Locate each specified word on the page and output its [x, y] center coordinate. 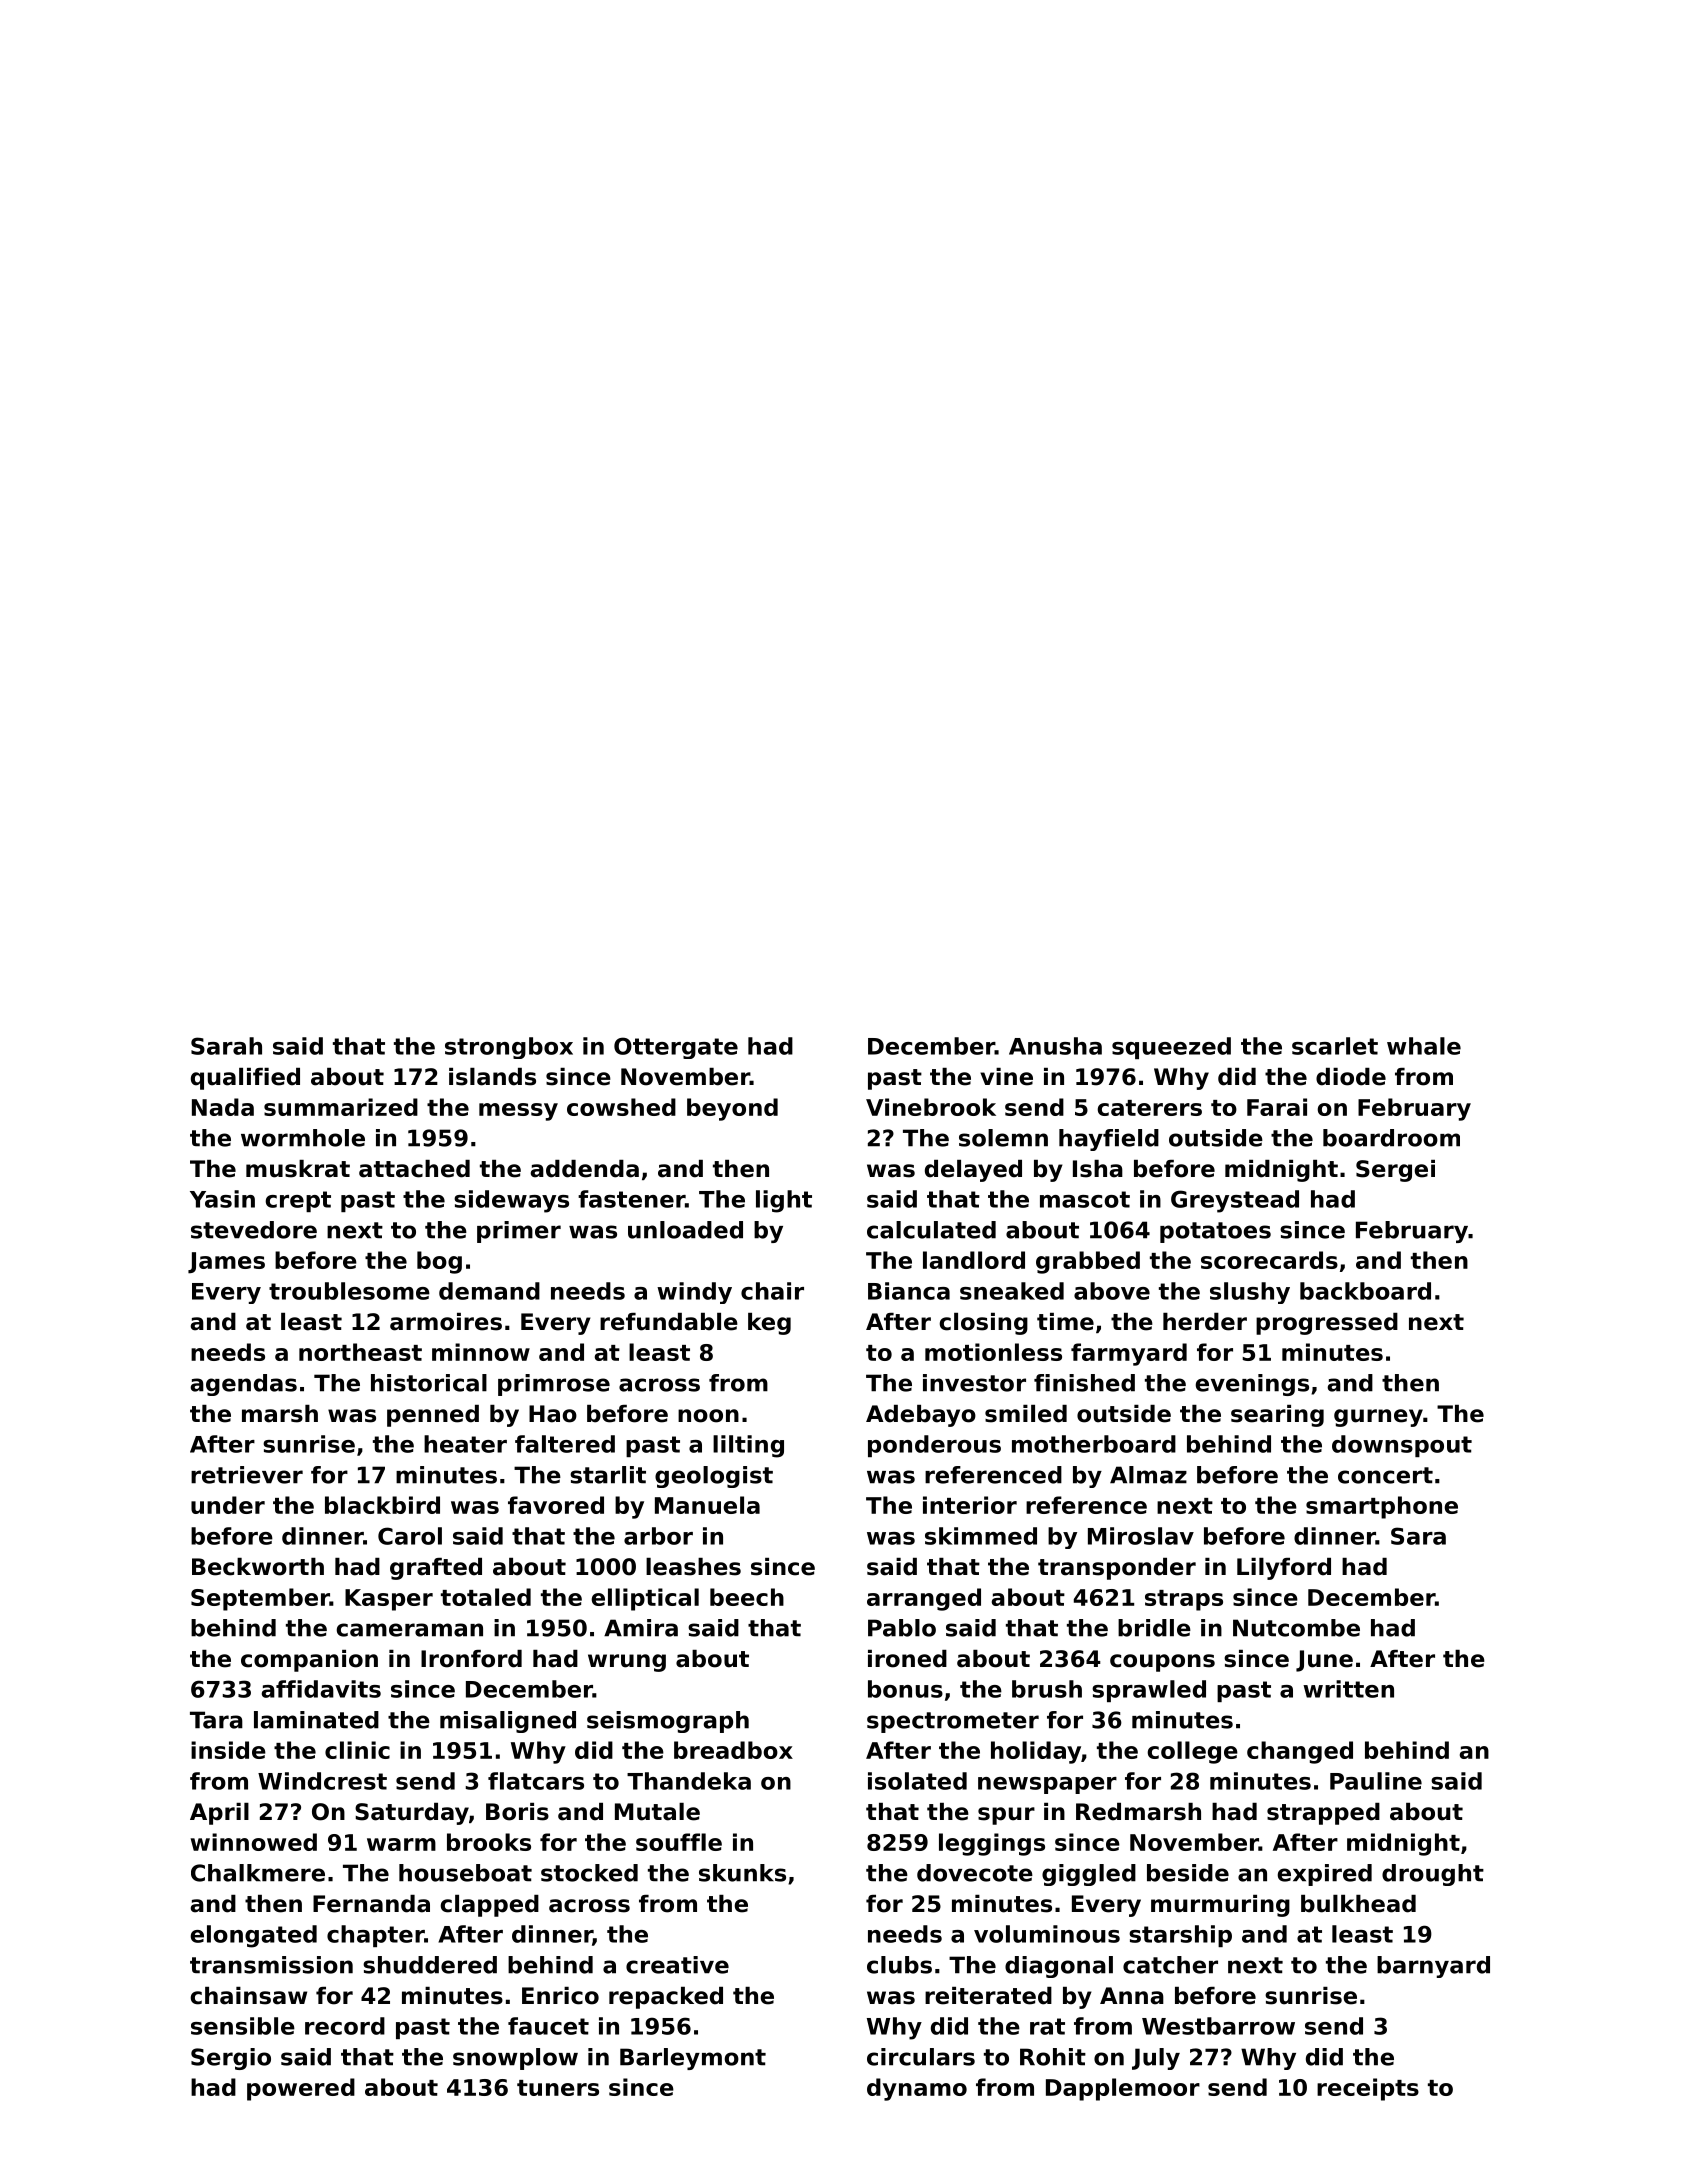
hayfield [1109, 1140]
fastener [631, 1199]
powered [301, 2089]
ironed [907, 1659]
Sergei [1395, 1171]
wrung [627, 1663]
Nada [223, 1107]
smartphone [1382, 1507]
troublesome [349, 1291]
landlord [974, 1260]
